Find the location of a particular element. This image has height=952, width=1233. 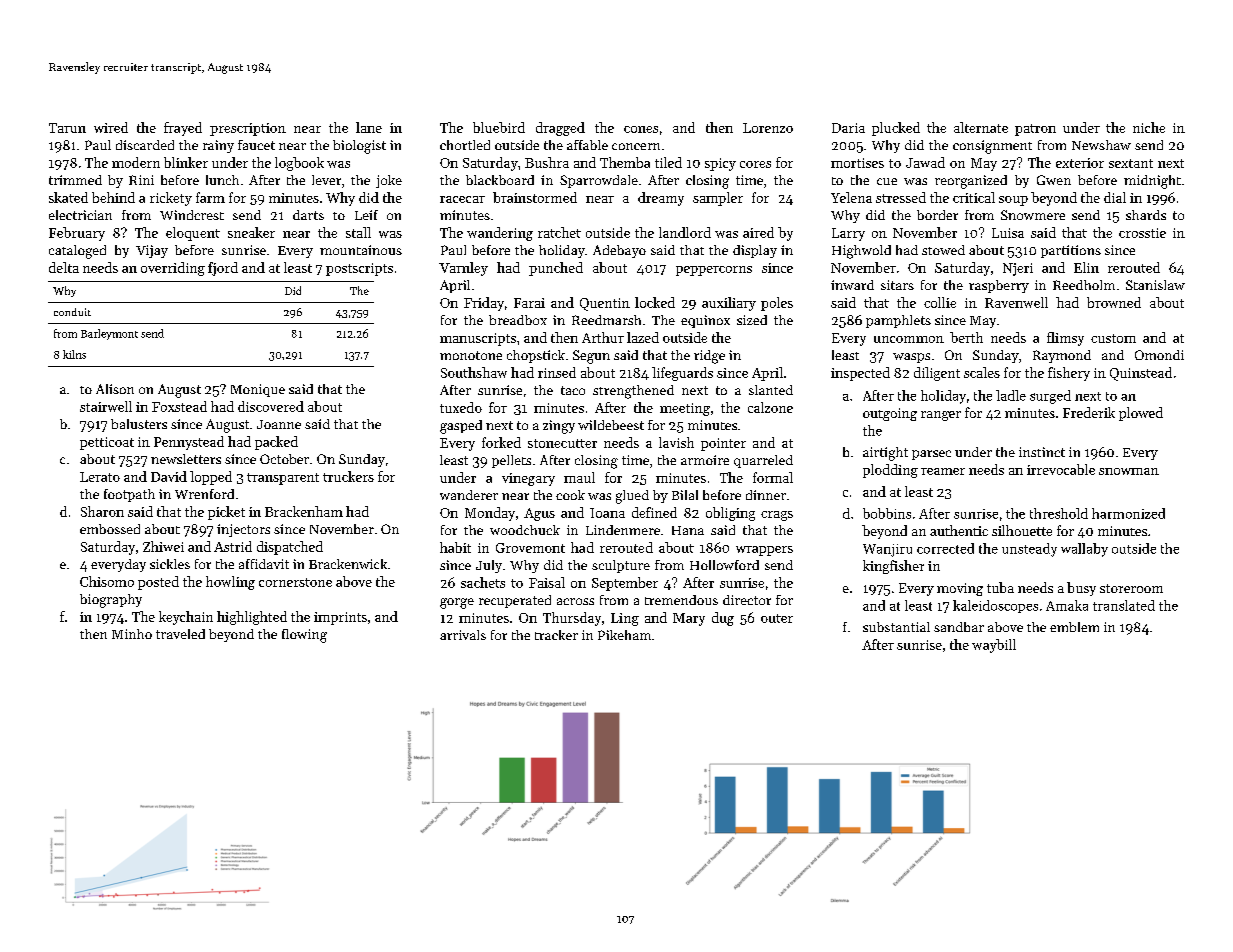

biologist is located at coordinates (359, 147).
